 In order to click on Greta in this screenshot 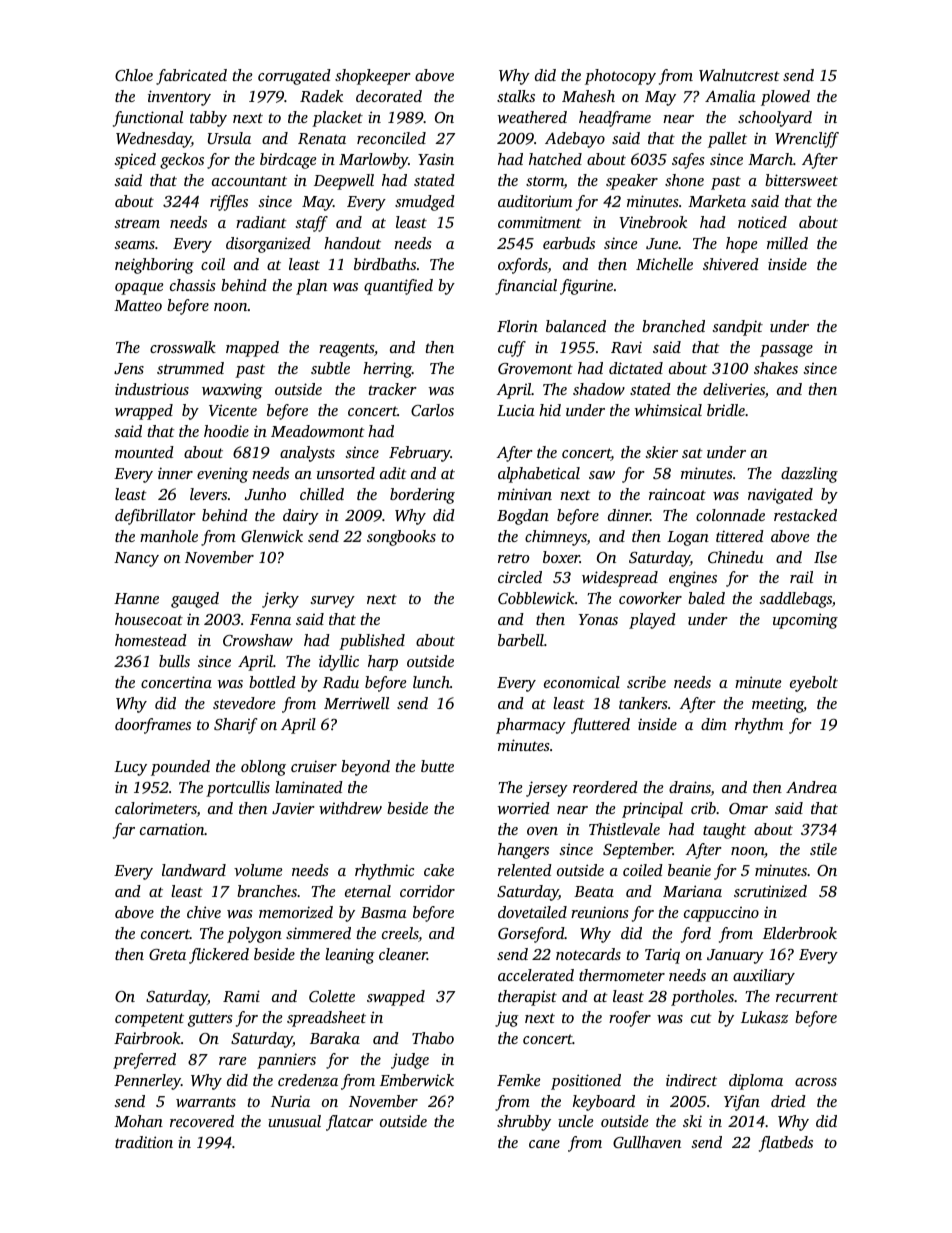, I will do `click(167, 954)`.
